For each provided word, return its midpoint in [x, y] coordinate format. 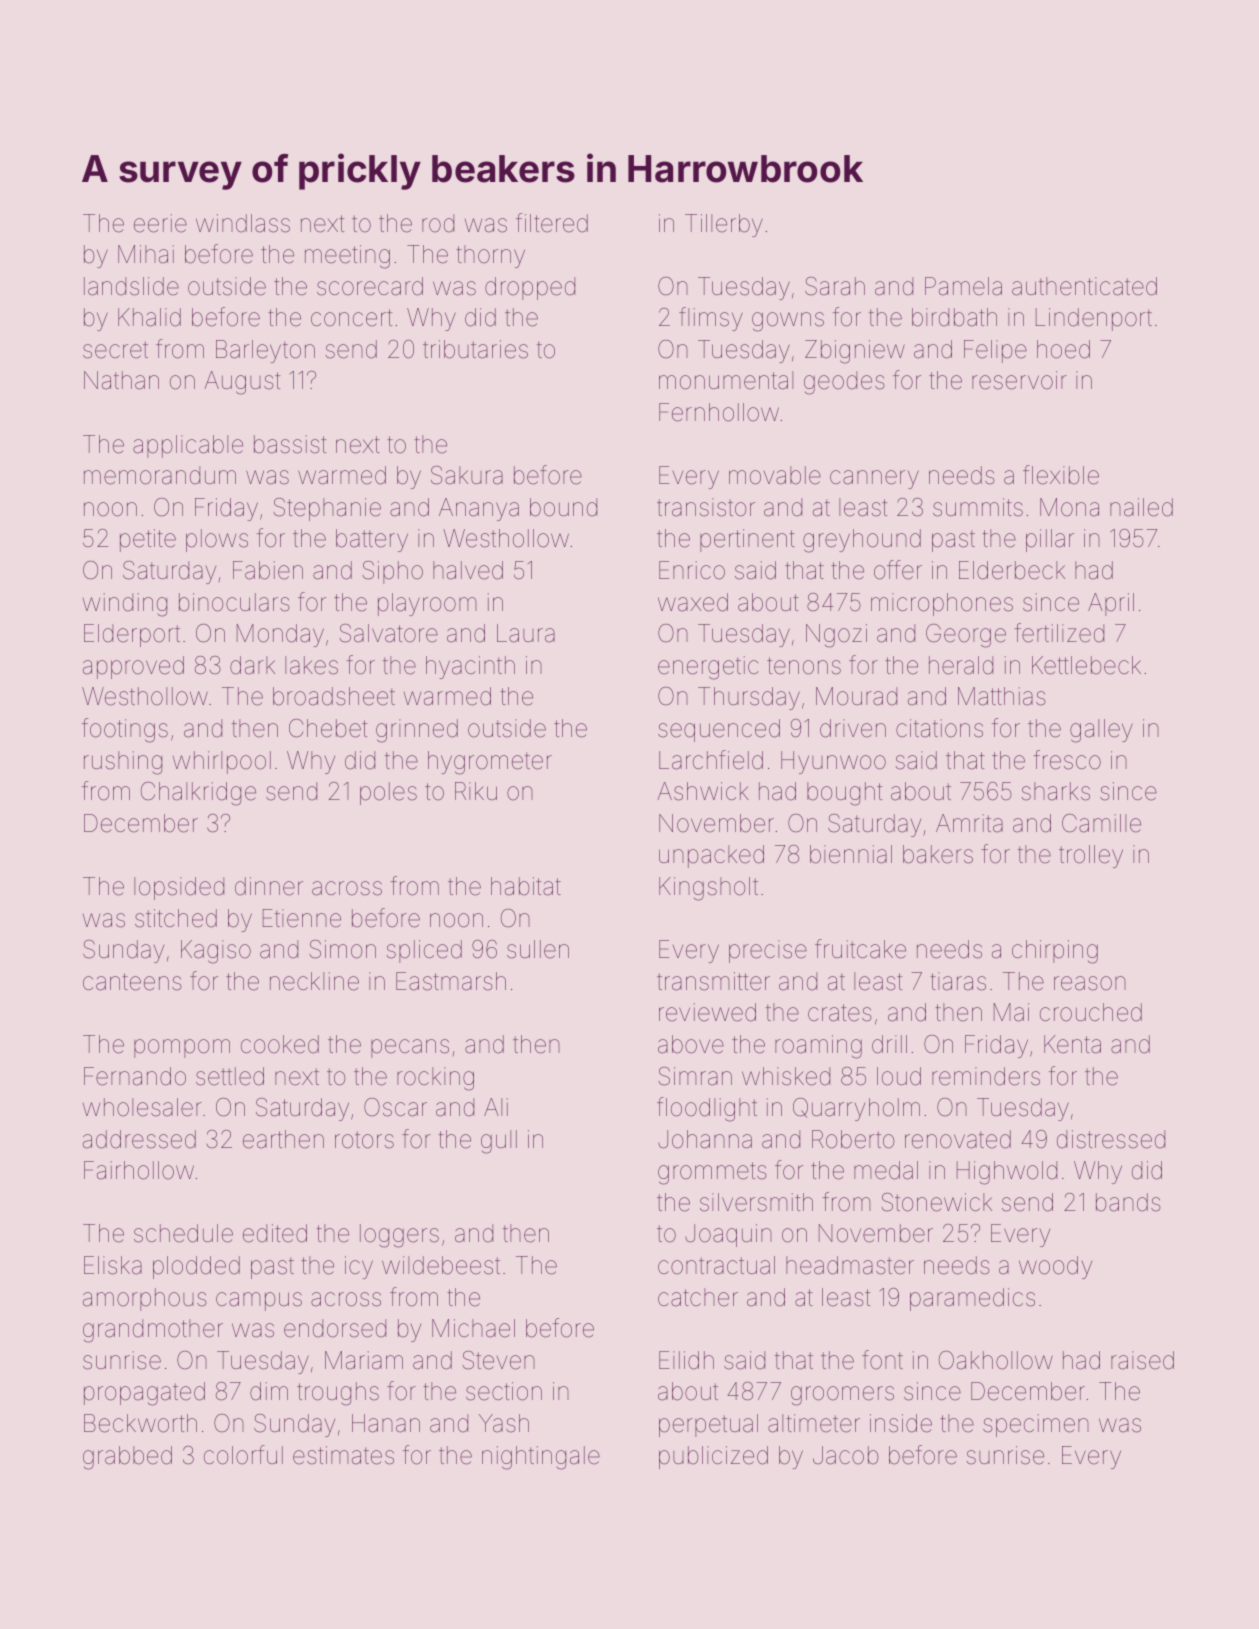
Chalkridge [198, 794]
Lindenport [1094, 319]
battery [372, 540]
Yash [504, 1423]
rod [438, 223]
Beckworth [140, 1423]
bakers [938, 854]
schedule [183, 1233]
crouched [1091, 1012]
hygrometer [490, 763]
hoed [1063, 349]
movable [775, 475]
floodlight [707, 1109]
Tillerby [724, 225]
